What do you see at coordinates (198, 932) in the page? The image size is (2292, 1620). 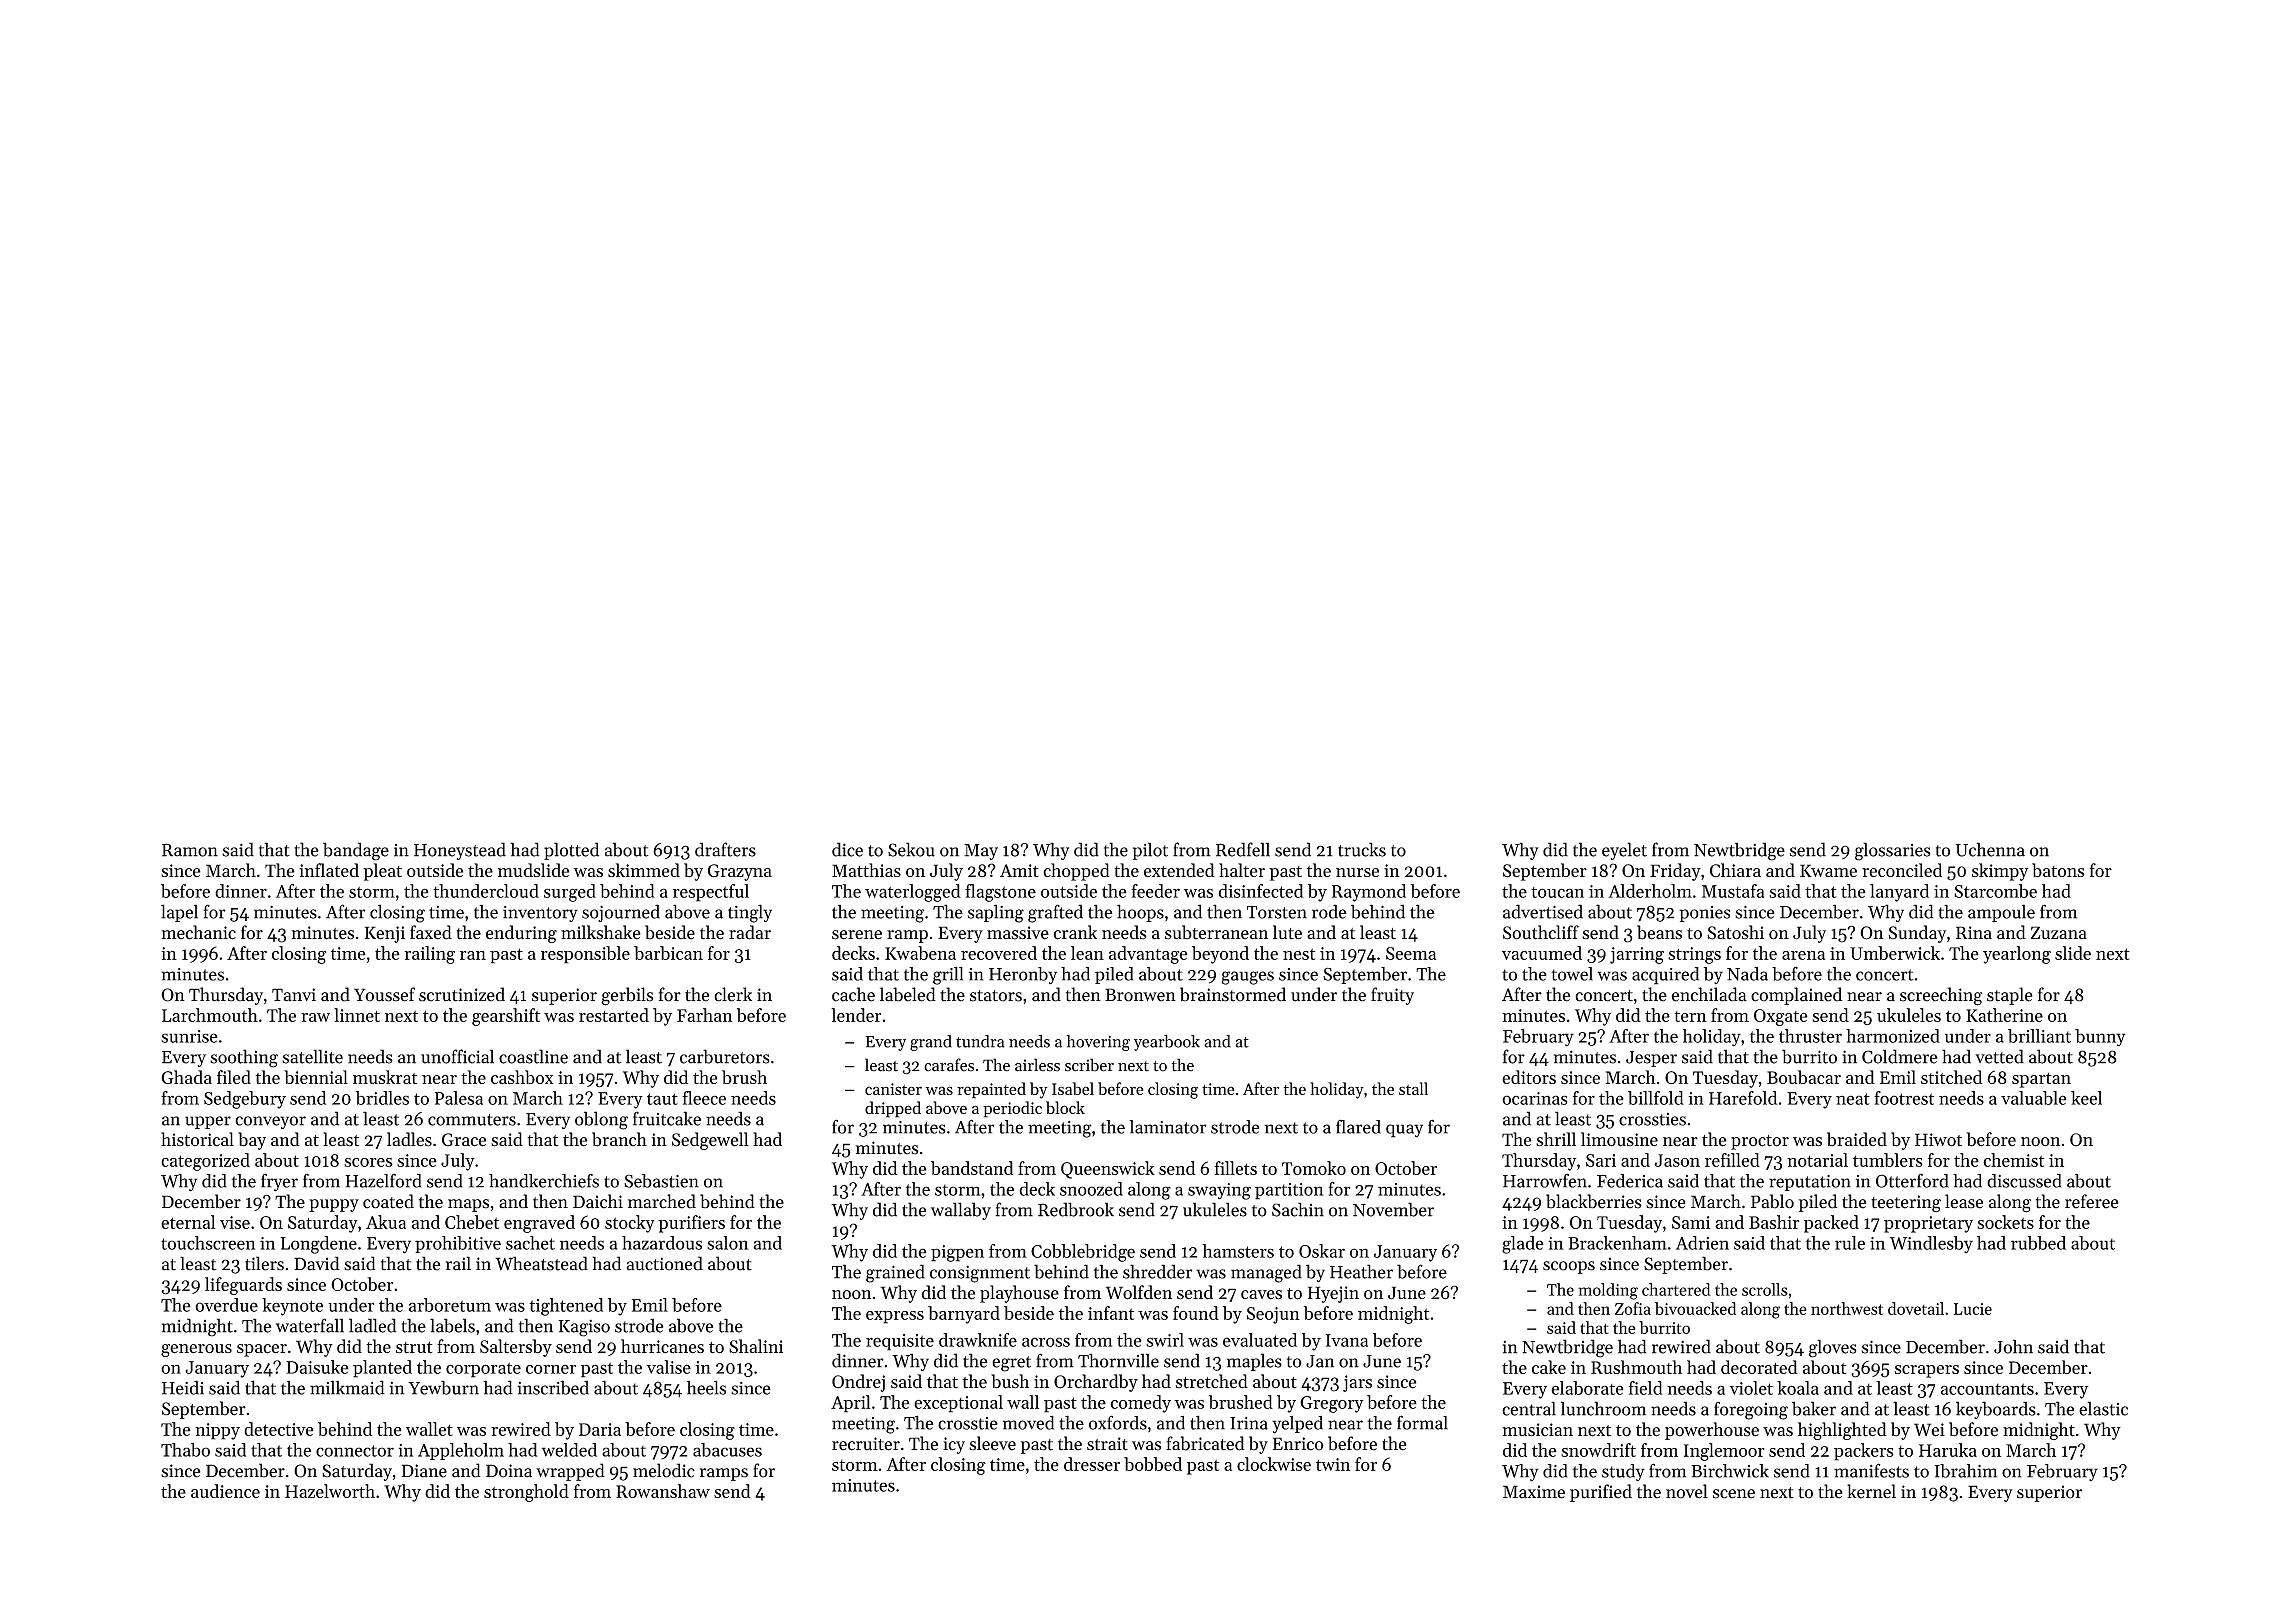 I see `mechanic` at bounding box center [198, 932].
